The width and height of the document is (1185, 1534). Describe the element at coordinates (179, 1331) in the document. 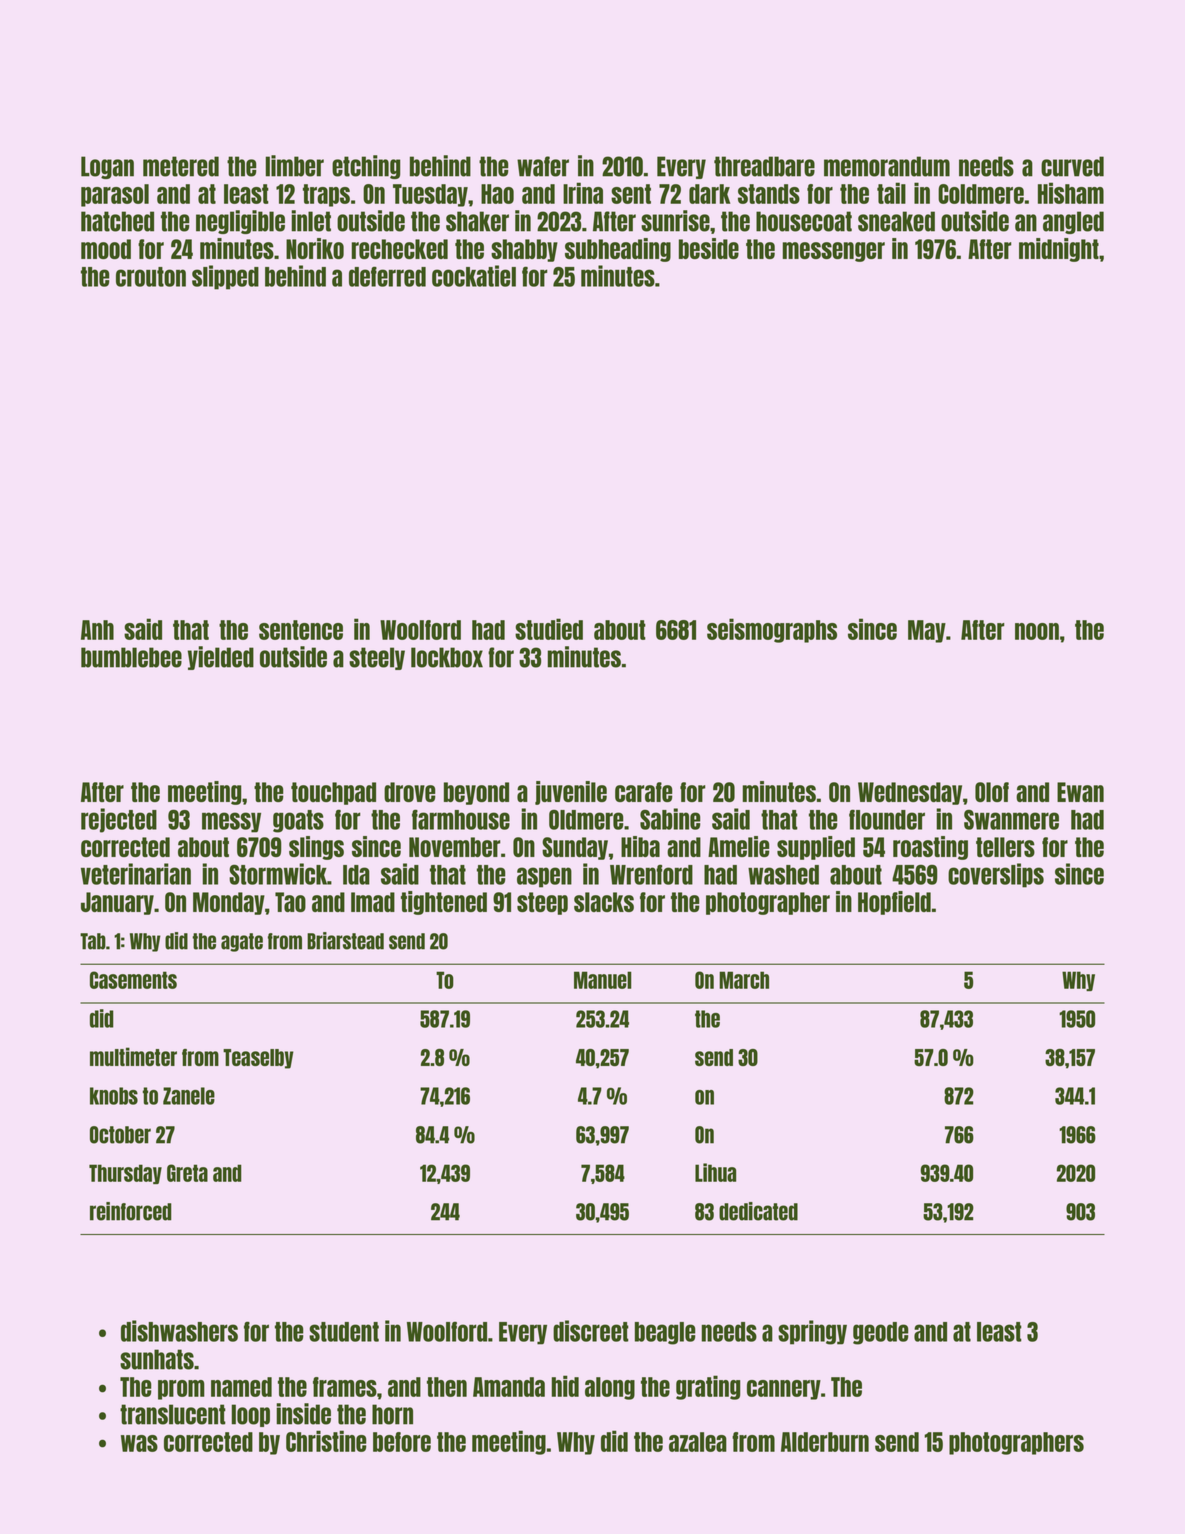

I see `dishwashers` at that location.
